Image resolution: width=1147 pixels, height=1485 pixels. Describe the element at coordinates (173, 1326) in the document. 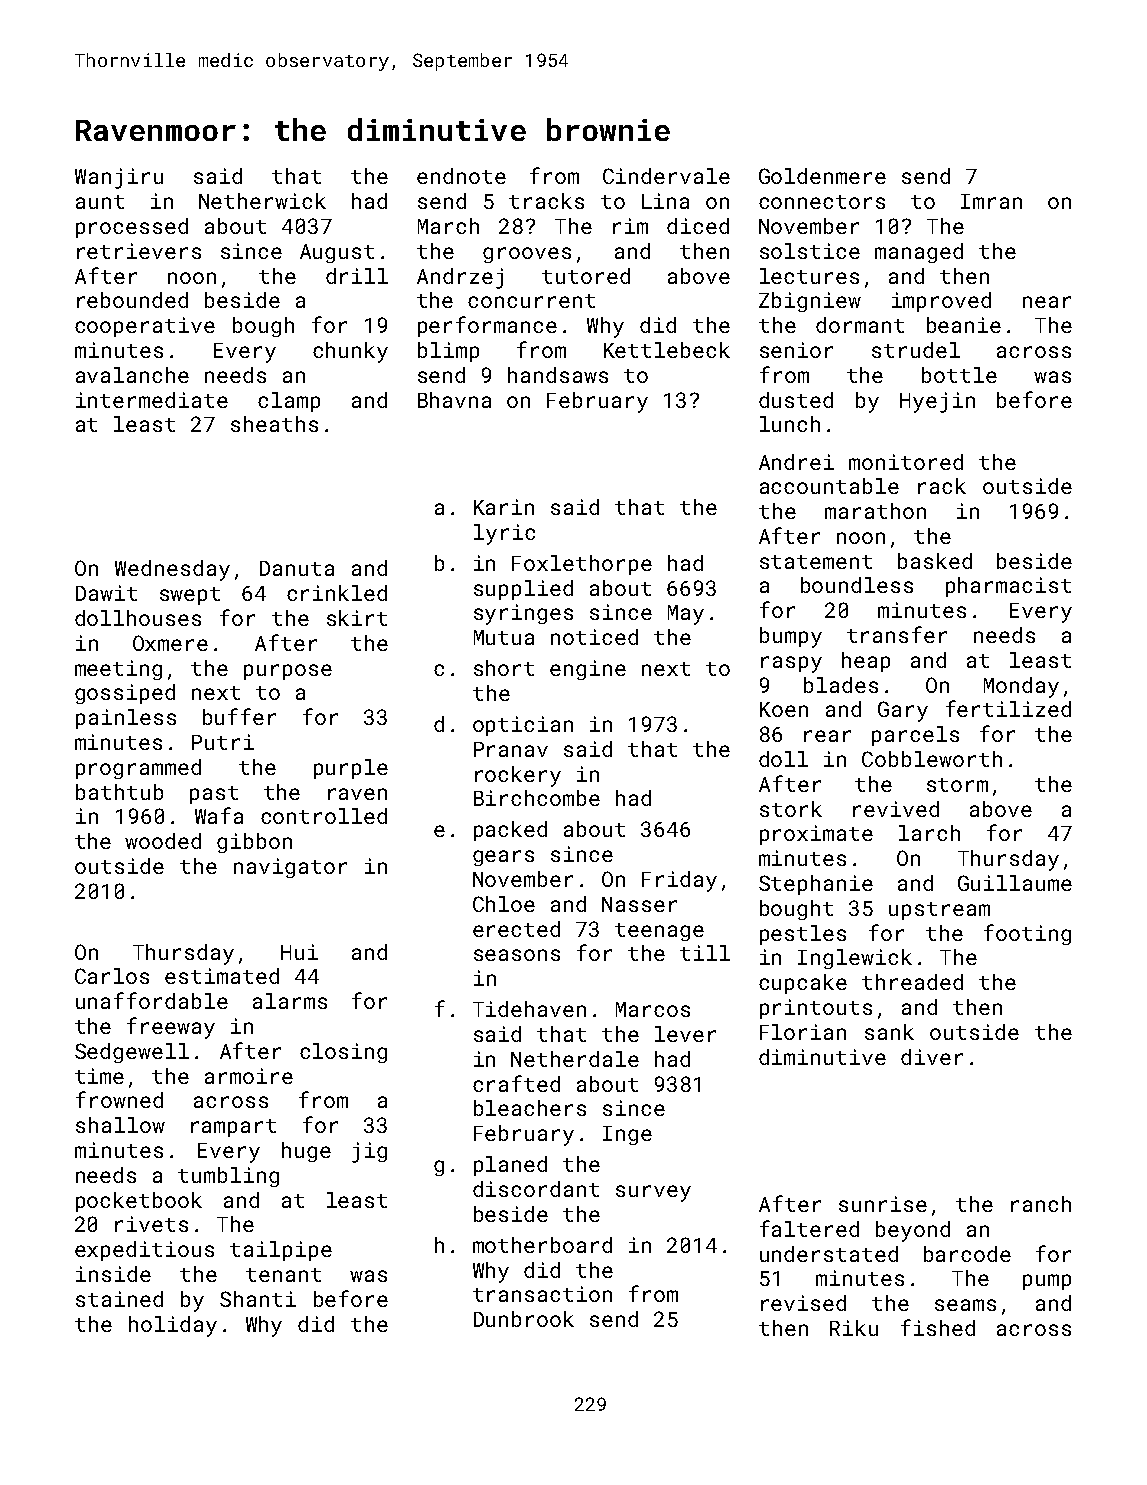

I see `holiday` at that location.
